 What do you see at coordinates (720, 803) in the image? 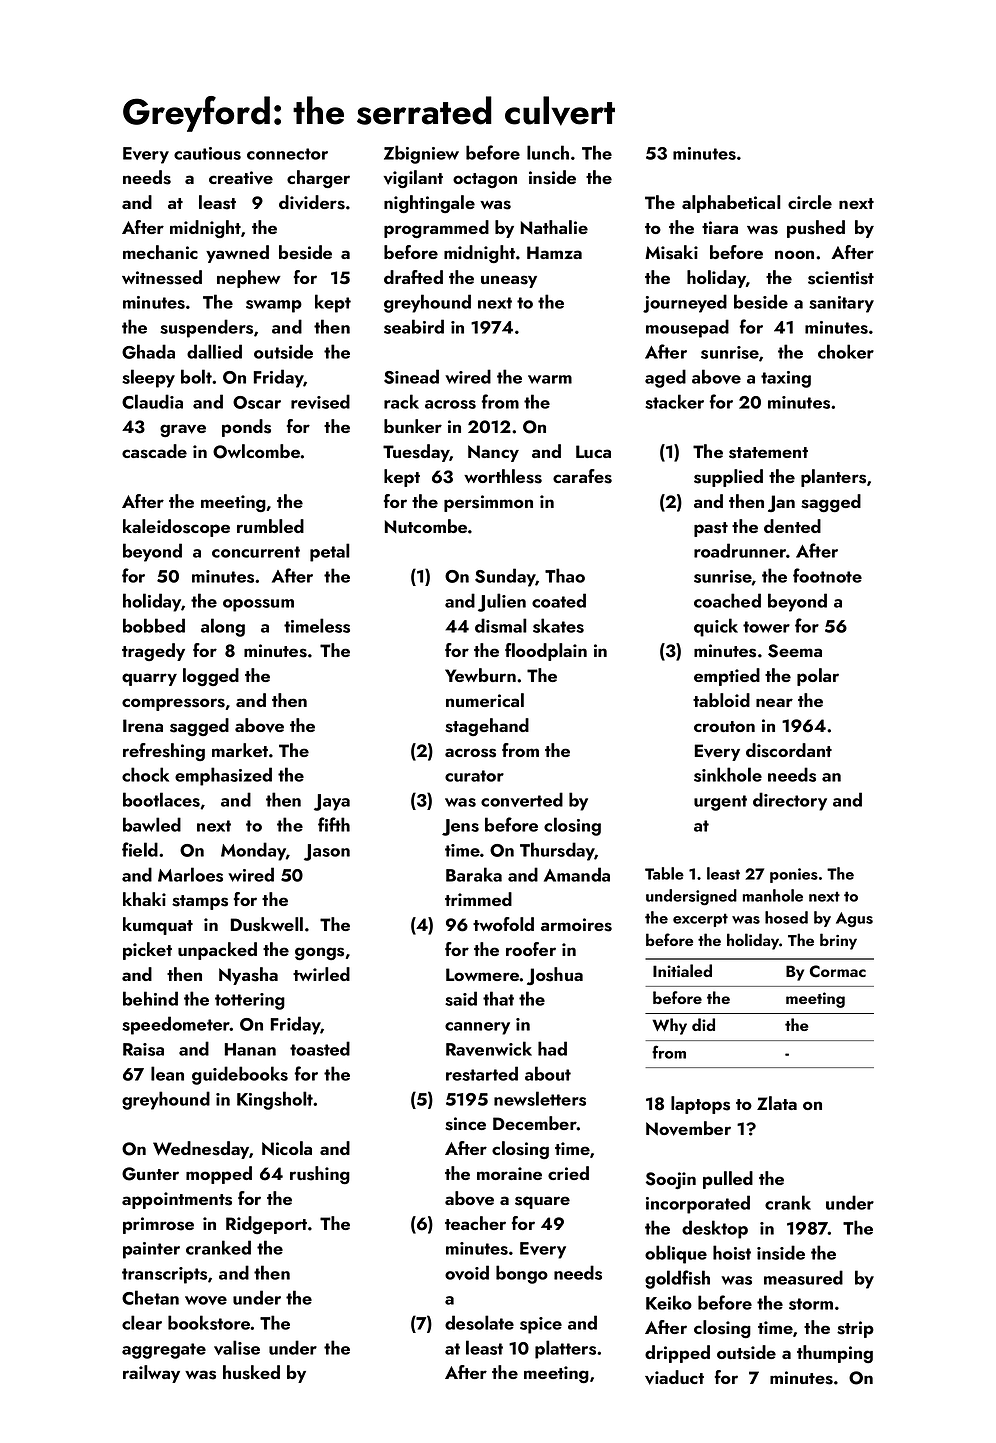
I see `urgent` at bounding box center [720, 803].
